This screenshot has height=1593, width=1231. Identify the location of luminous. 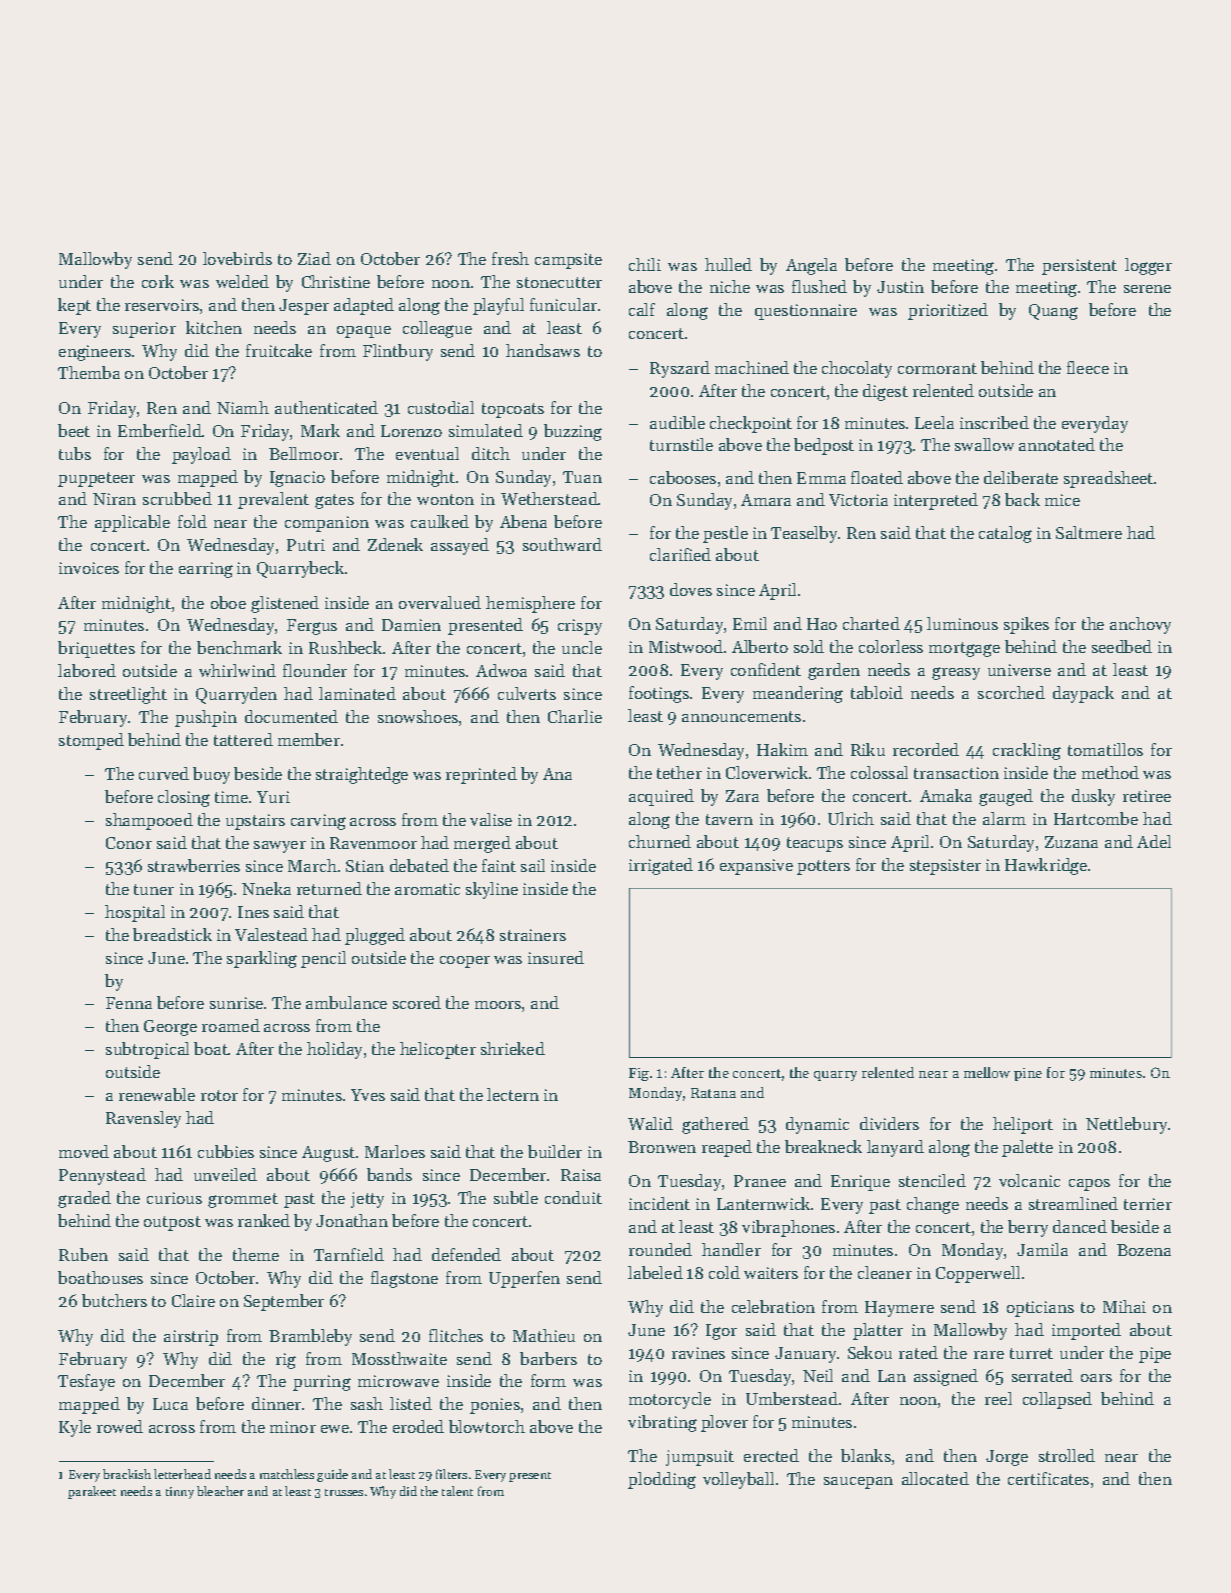
(962, 623).
